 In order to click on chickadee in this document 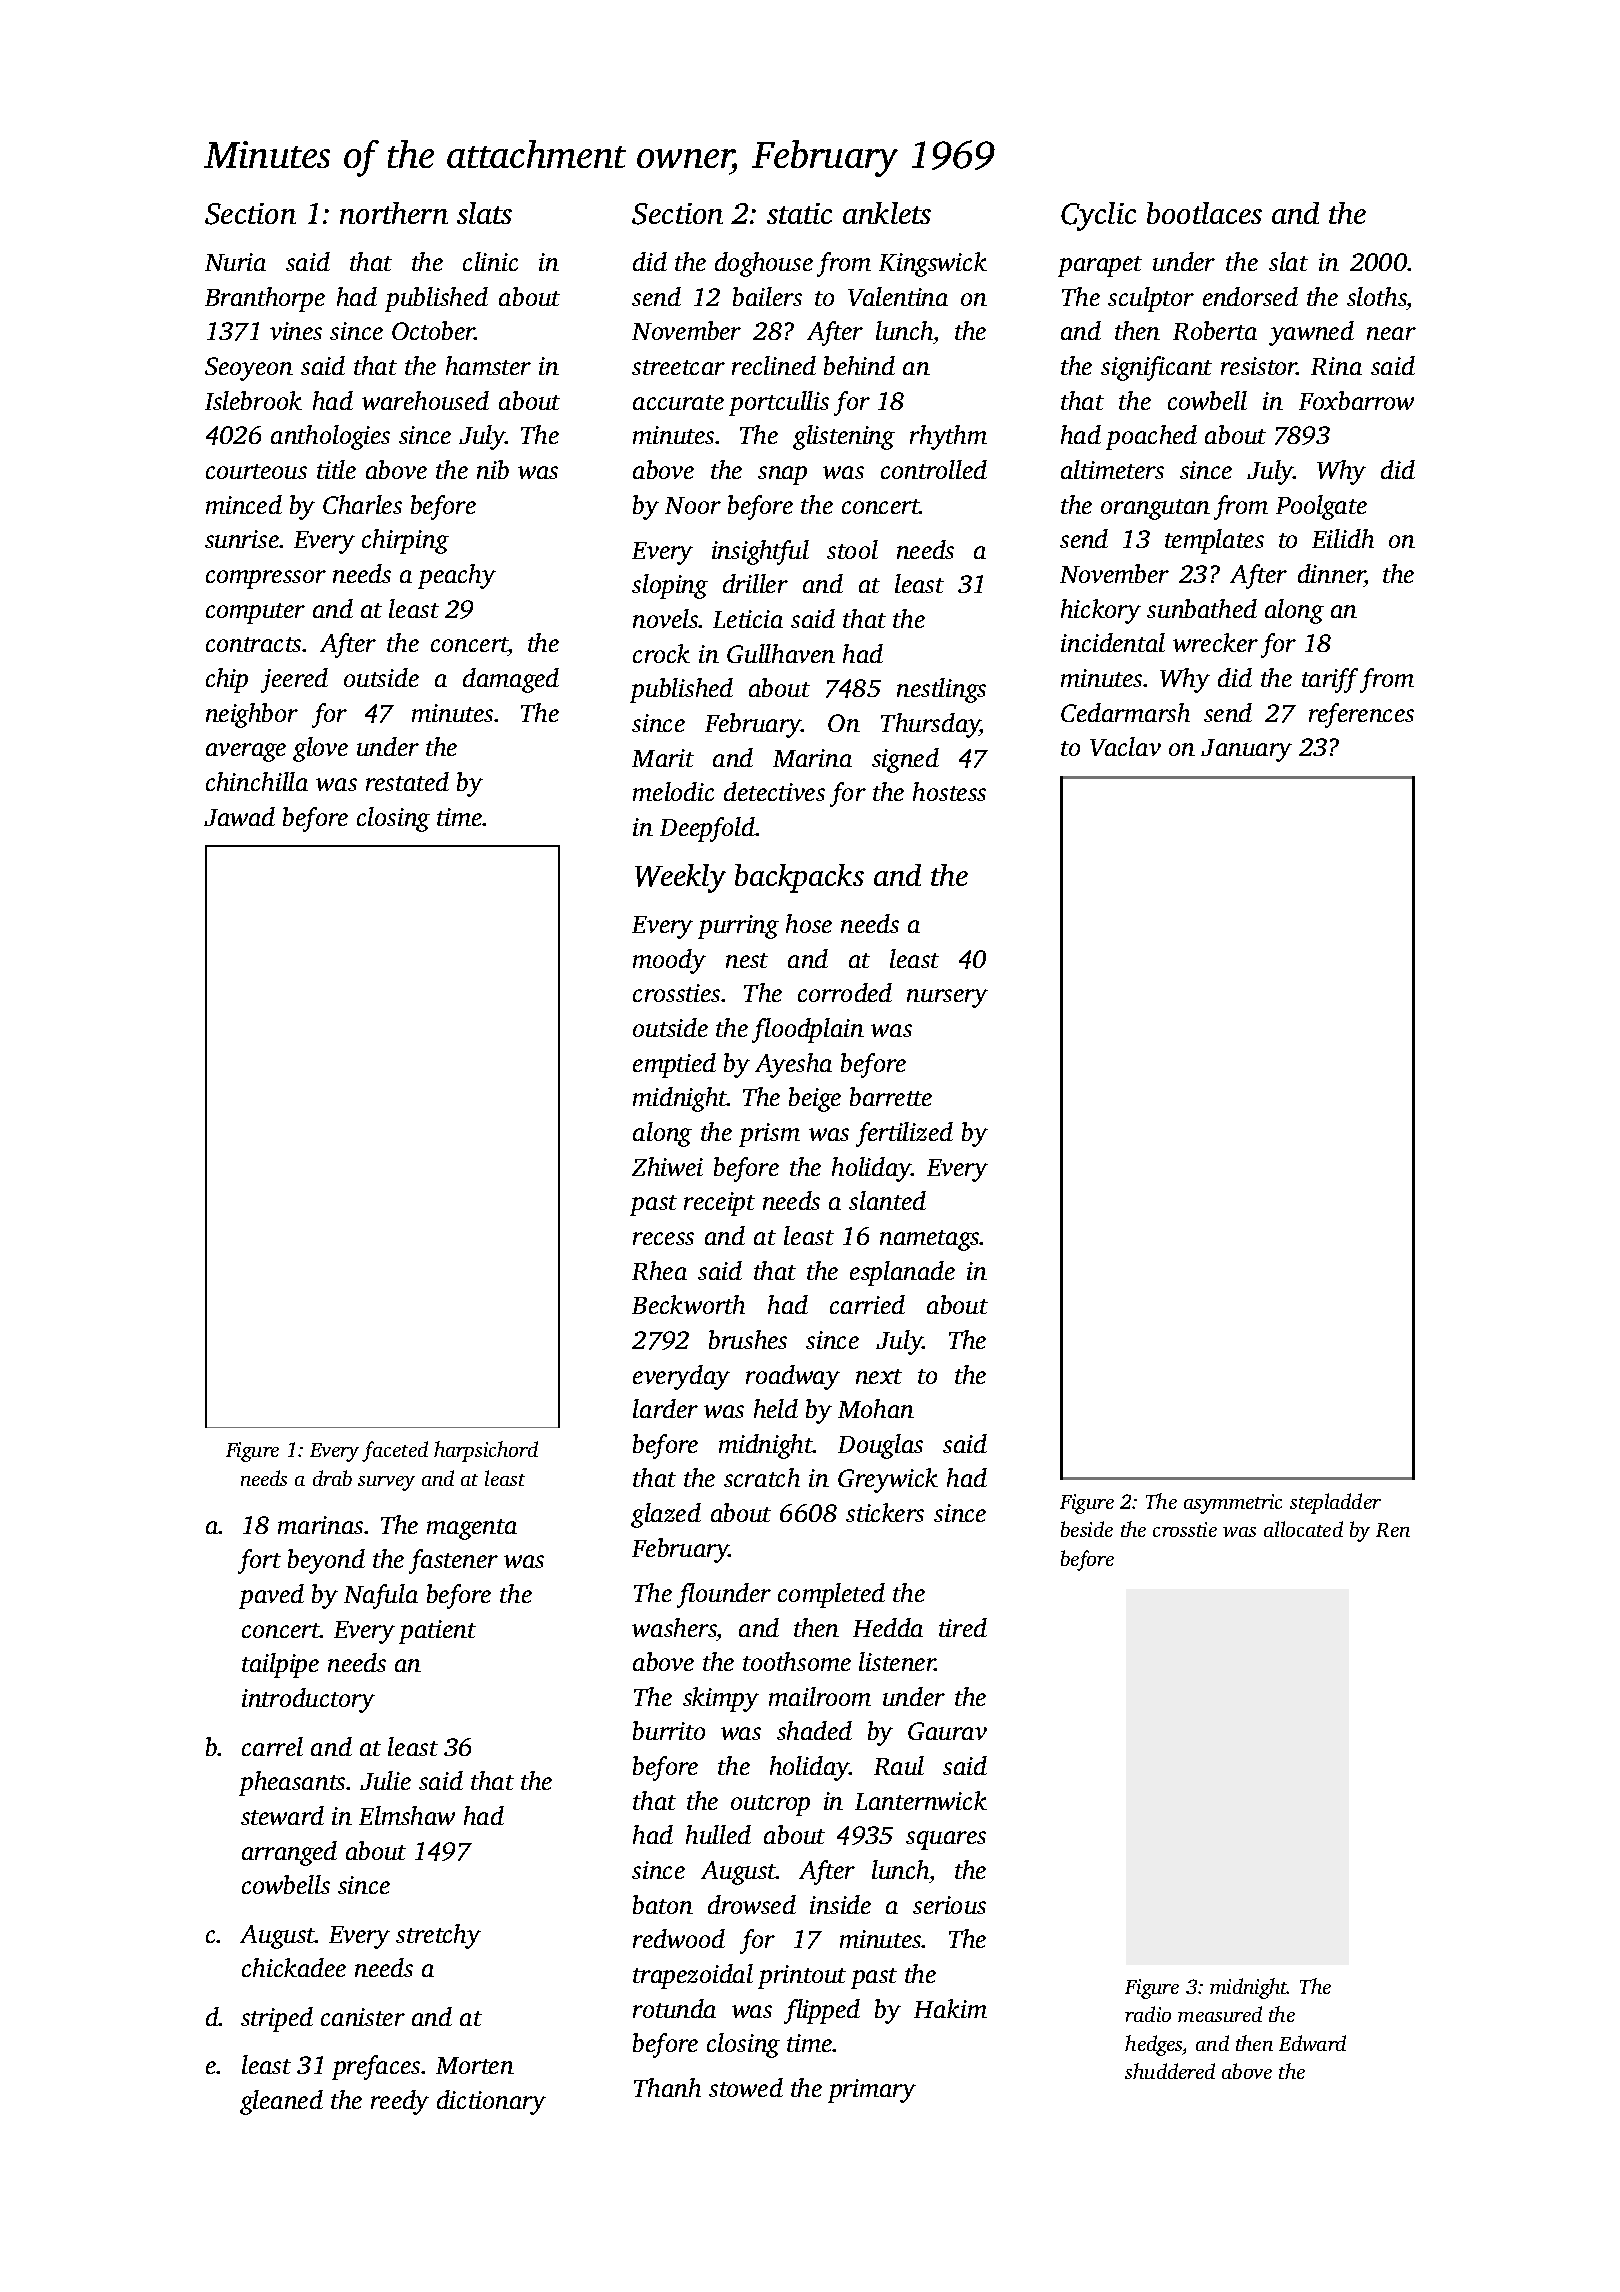, I will do `click(294, 1967)`.
